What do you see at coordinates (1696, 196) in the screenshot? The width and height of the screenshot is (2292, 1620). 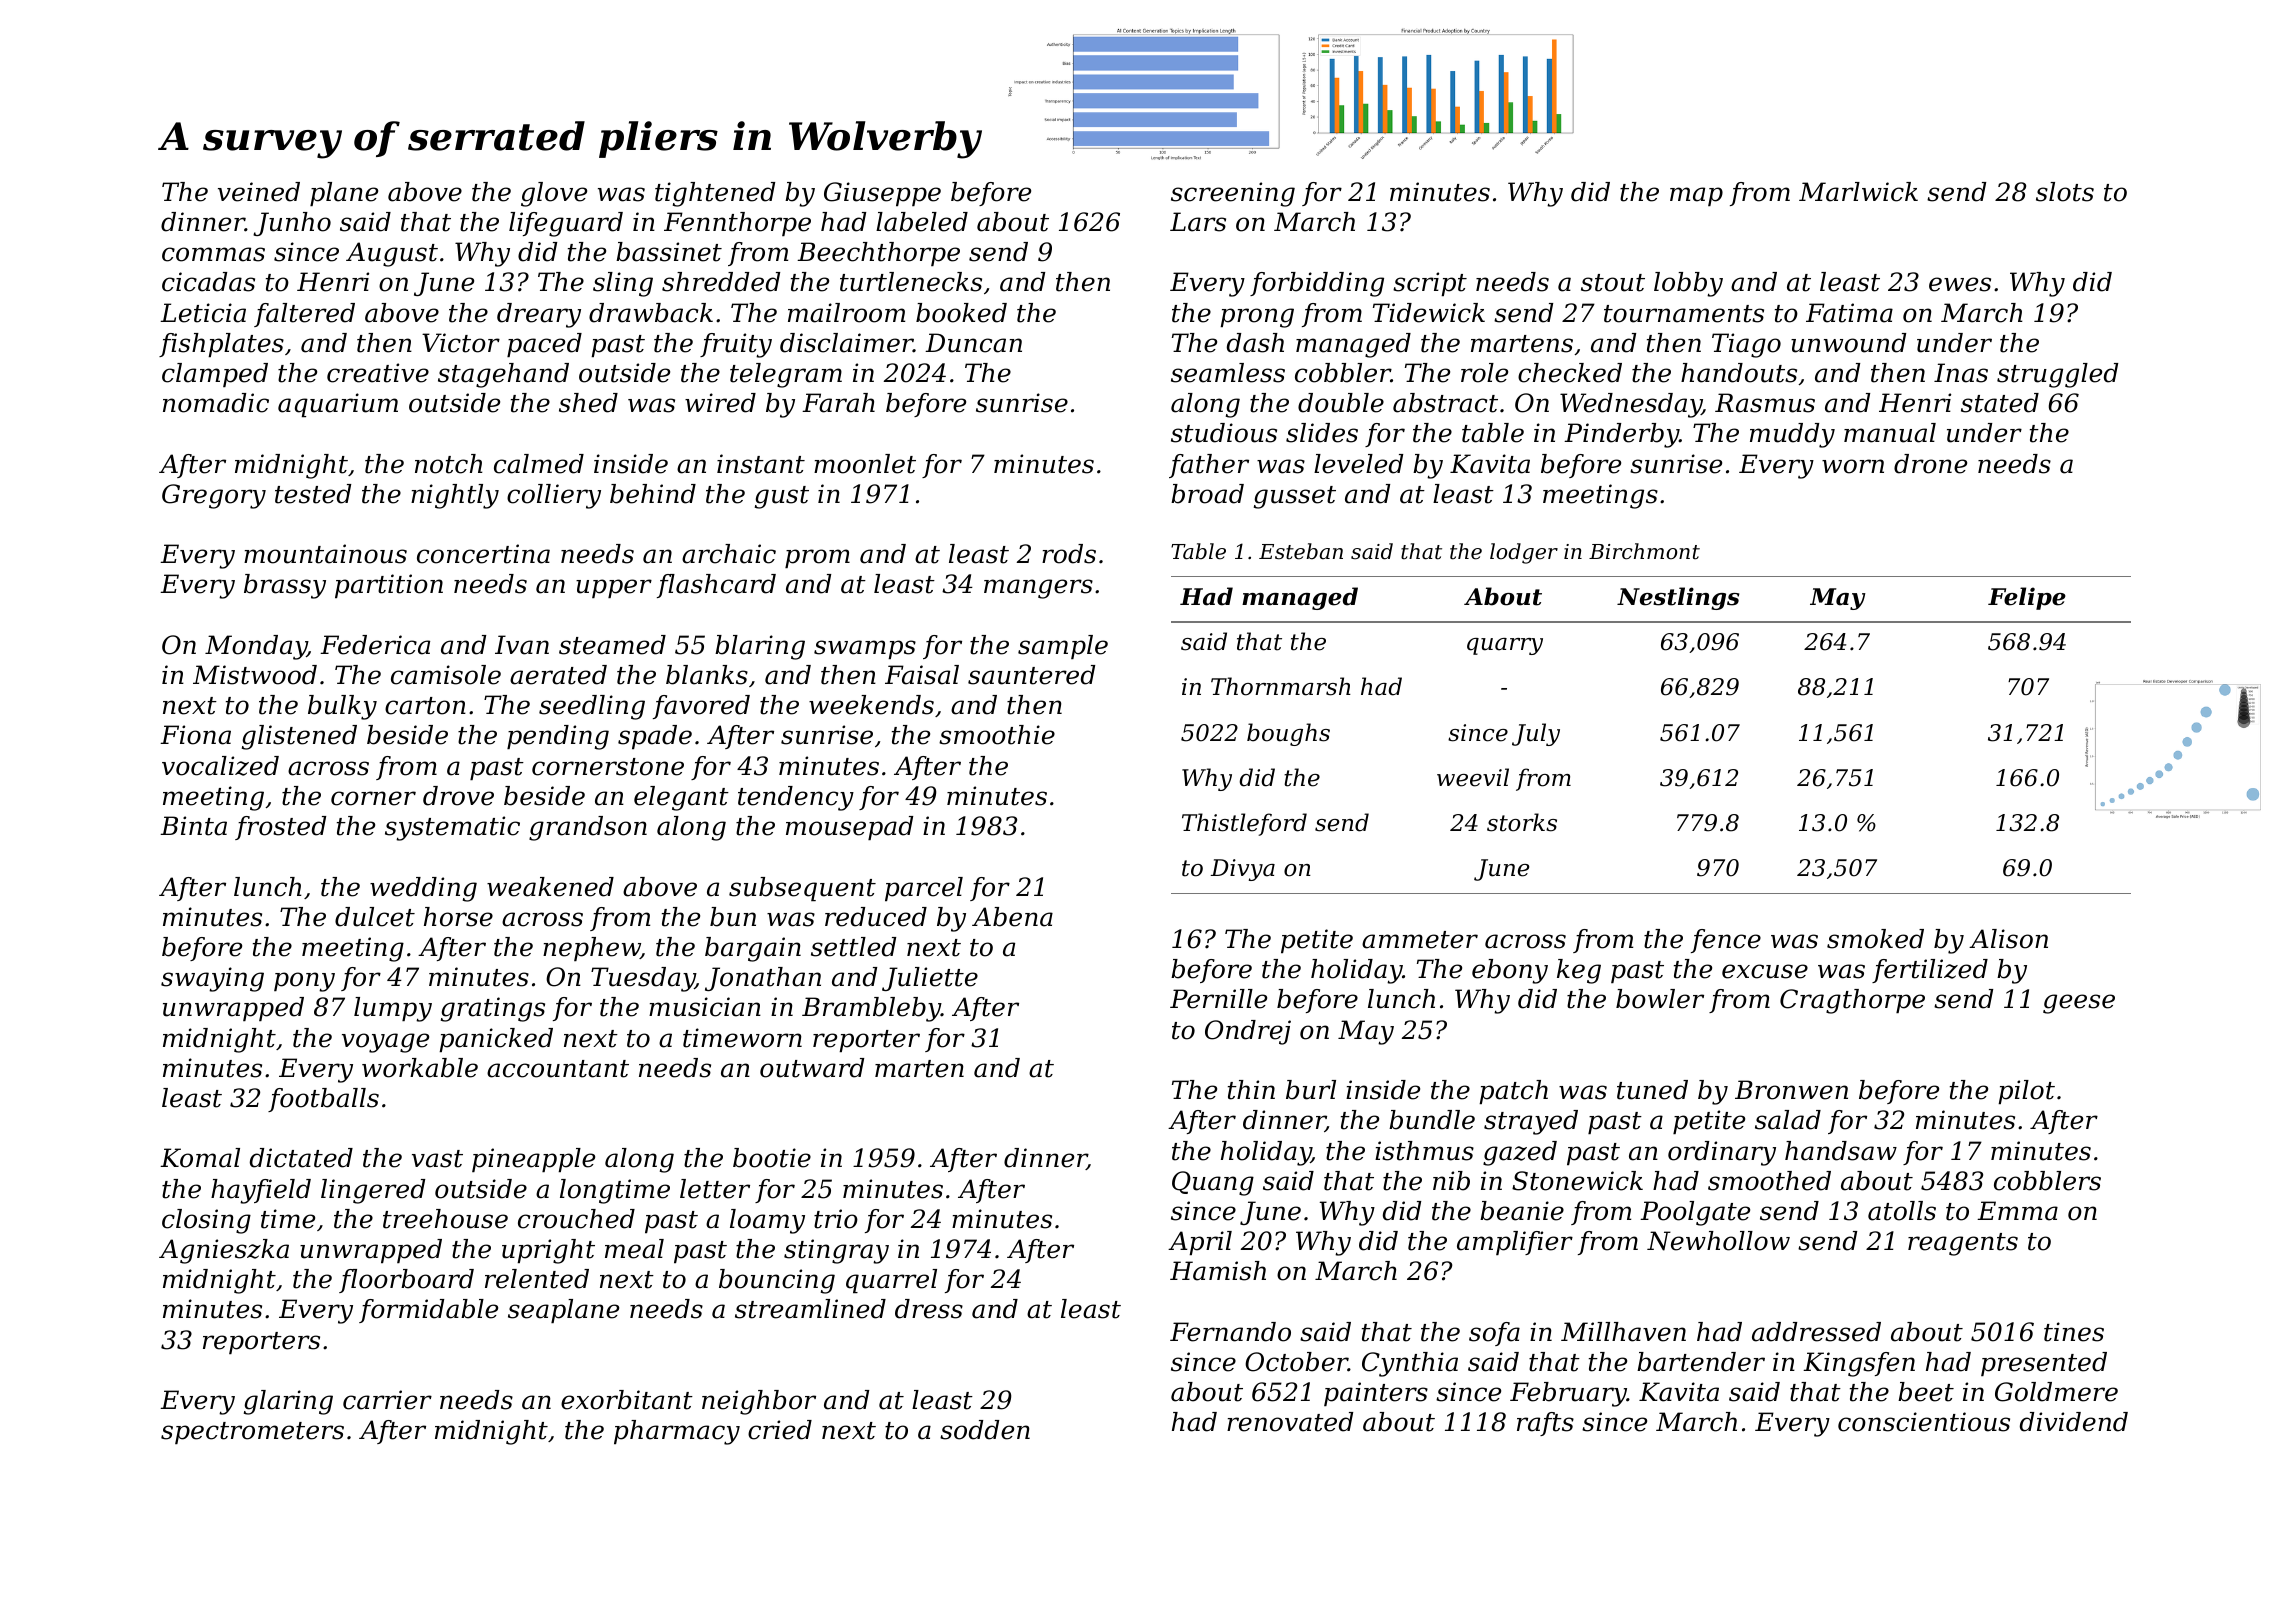 I see `map` at bounding box center [1696, 196].
